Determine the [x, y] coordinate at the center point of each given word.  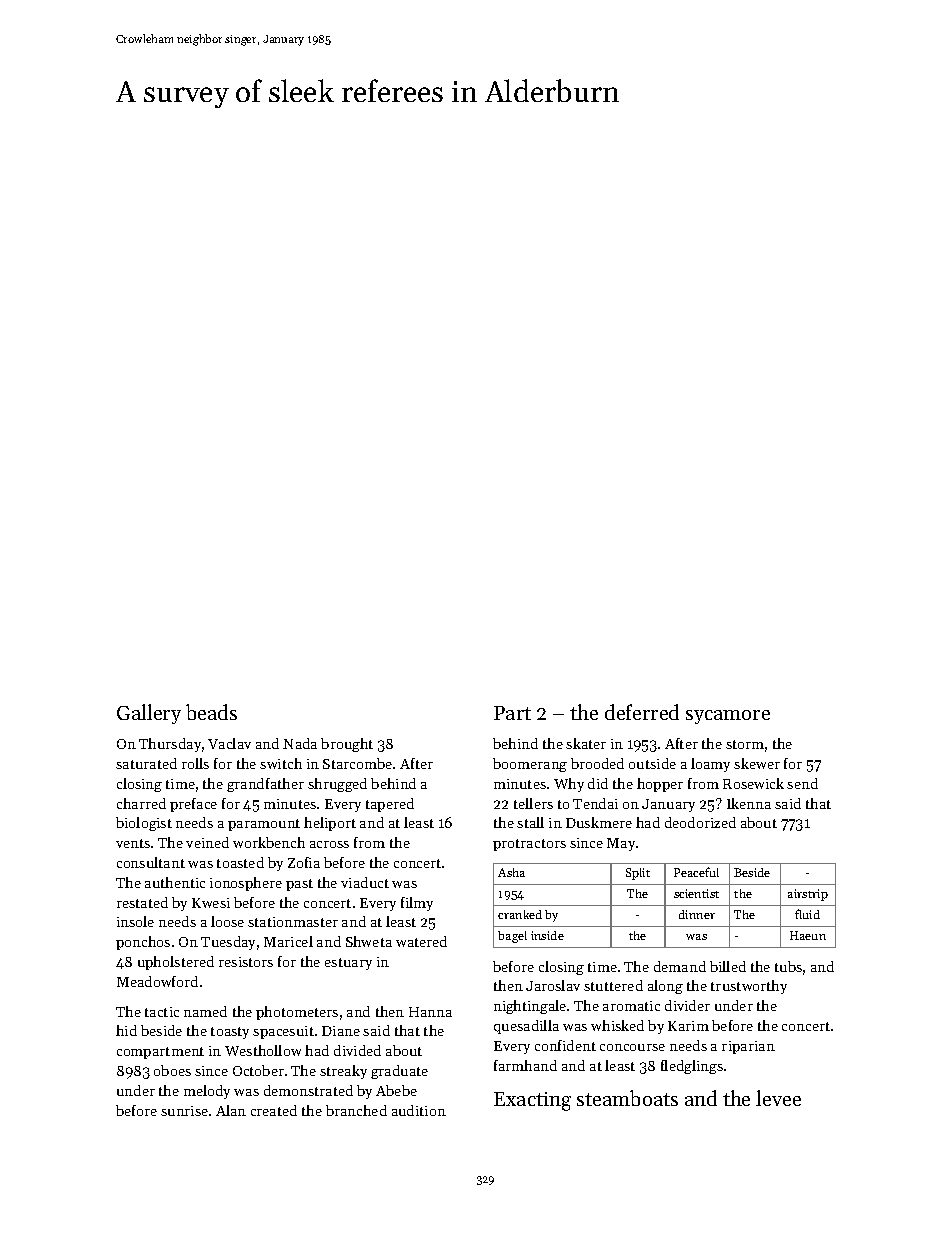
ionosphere [246, 884]
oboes [172, 1070]
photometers [297, 1013]
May [621, 844]
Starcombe [357, 763]
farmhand [525, 1065]
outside [652, 763]
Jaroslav [553, 985]
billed [728, 966]
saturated [146, 763]
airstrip [808, 895]
